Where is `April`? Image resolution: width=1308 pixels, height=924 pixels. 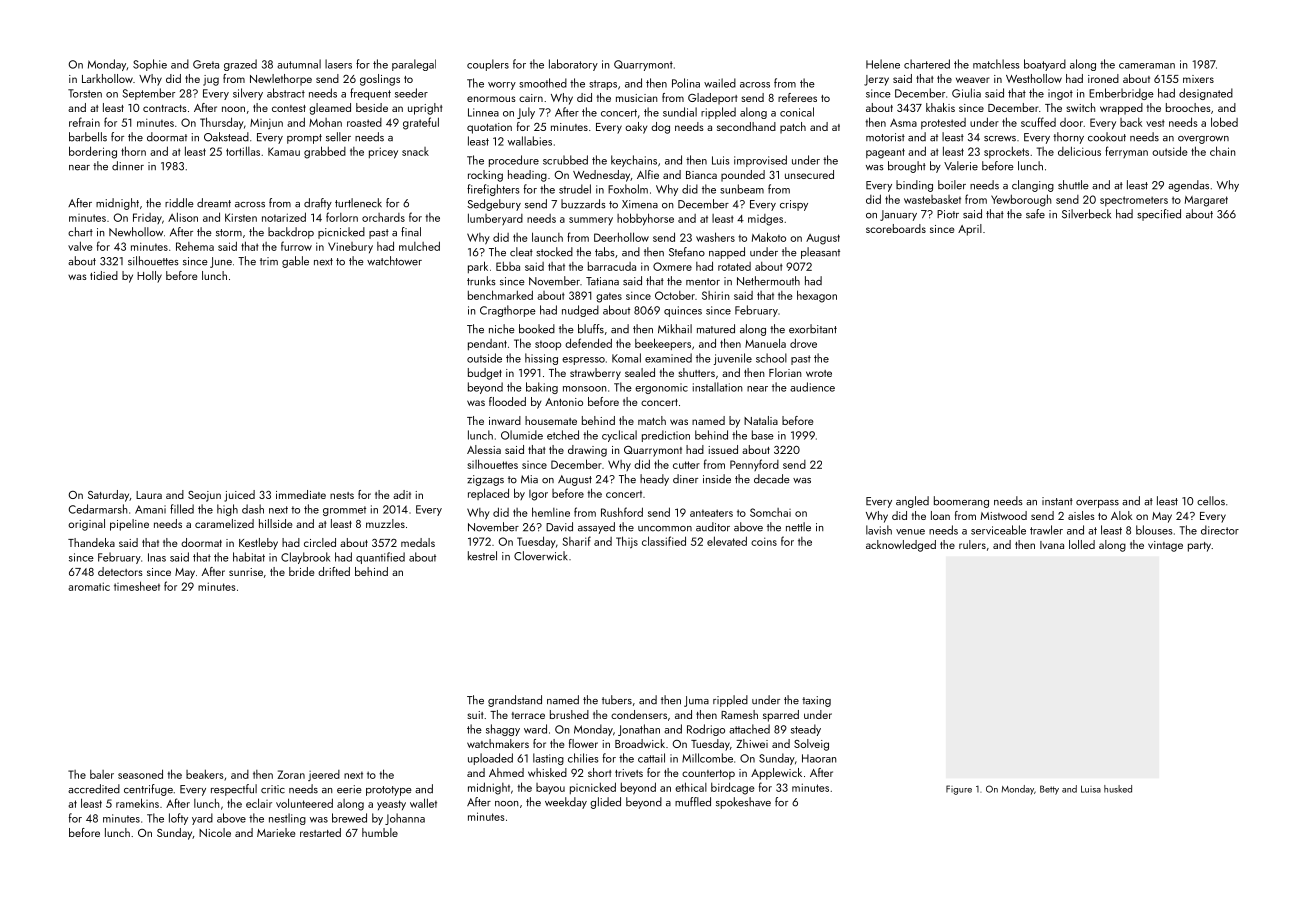
April is located at coordinates (970, 230).
